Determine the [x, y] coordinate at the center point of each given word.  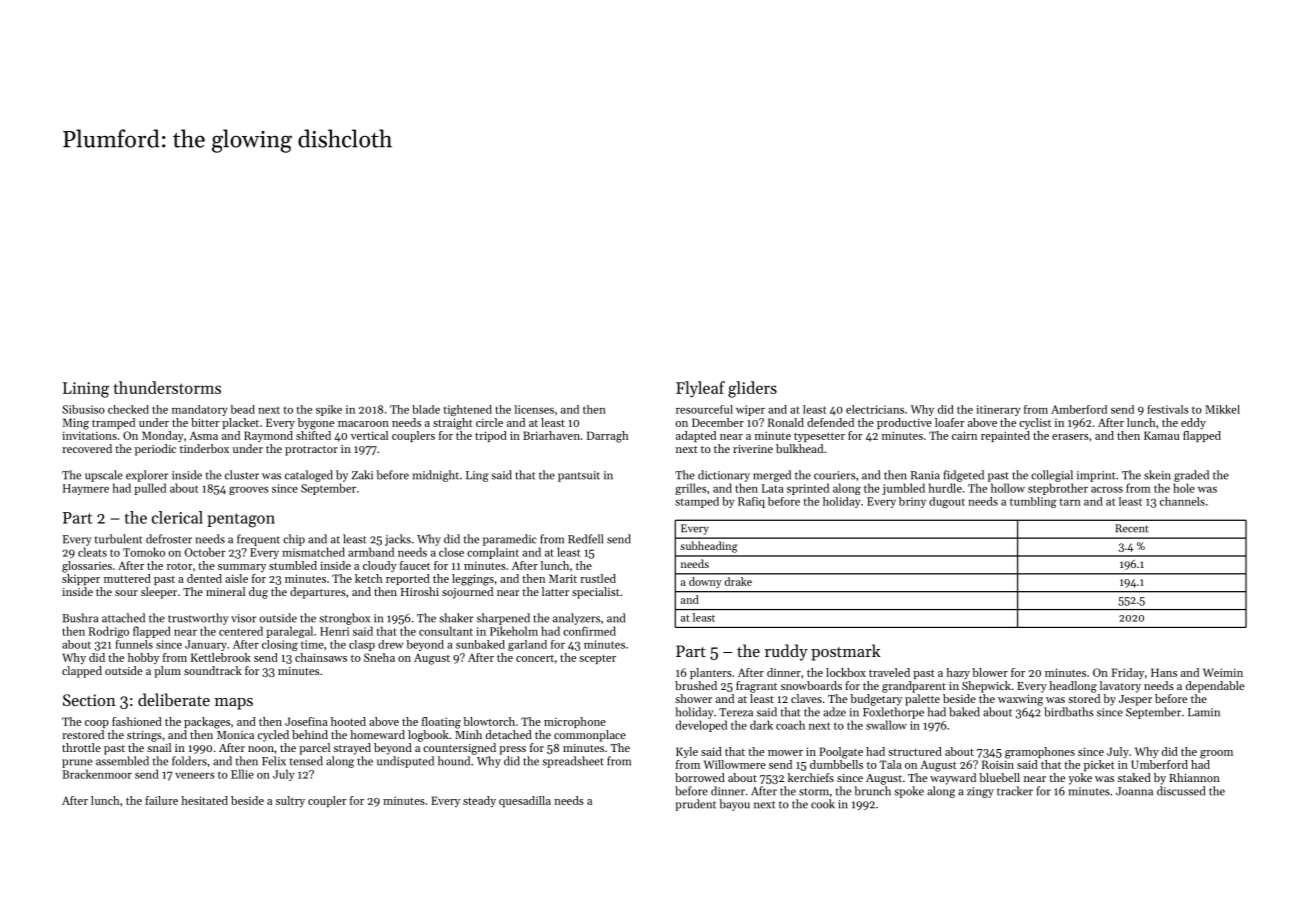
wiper [750, 410]
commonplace [590, 736]
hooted [348, 721]
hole [1184, 488]
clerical [177, 517]
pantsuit [579, 476]
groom [1216, 754]
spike [329, 410]
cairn [964, 435]
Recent [1132, 528]
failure [161, 800]
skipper [81, 579]
